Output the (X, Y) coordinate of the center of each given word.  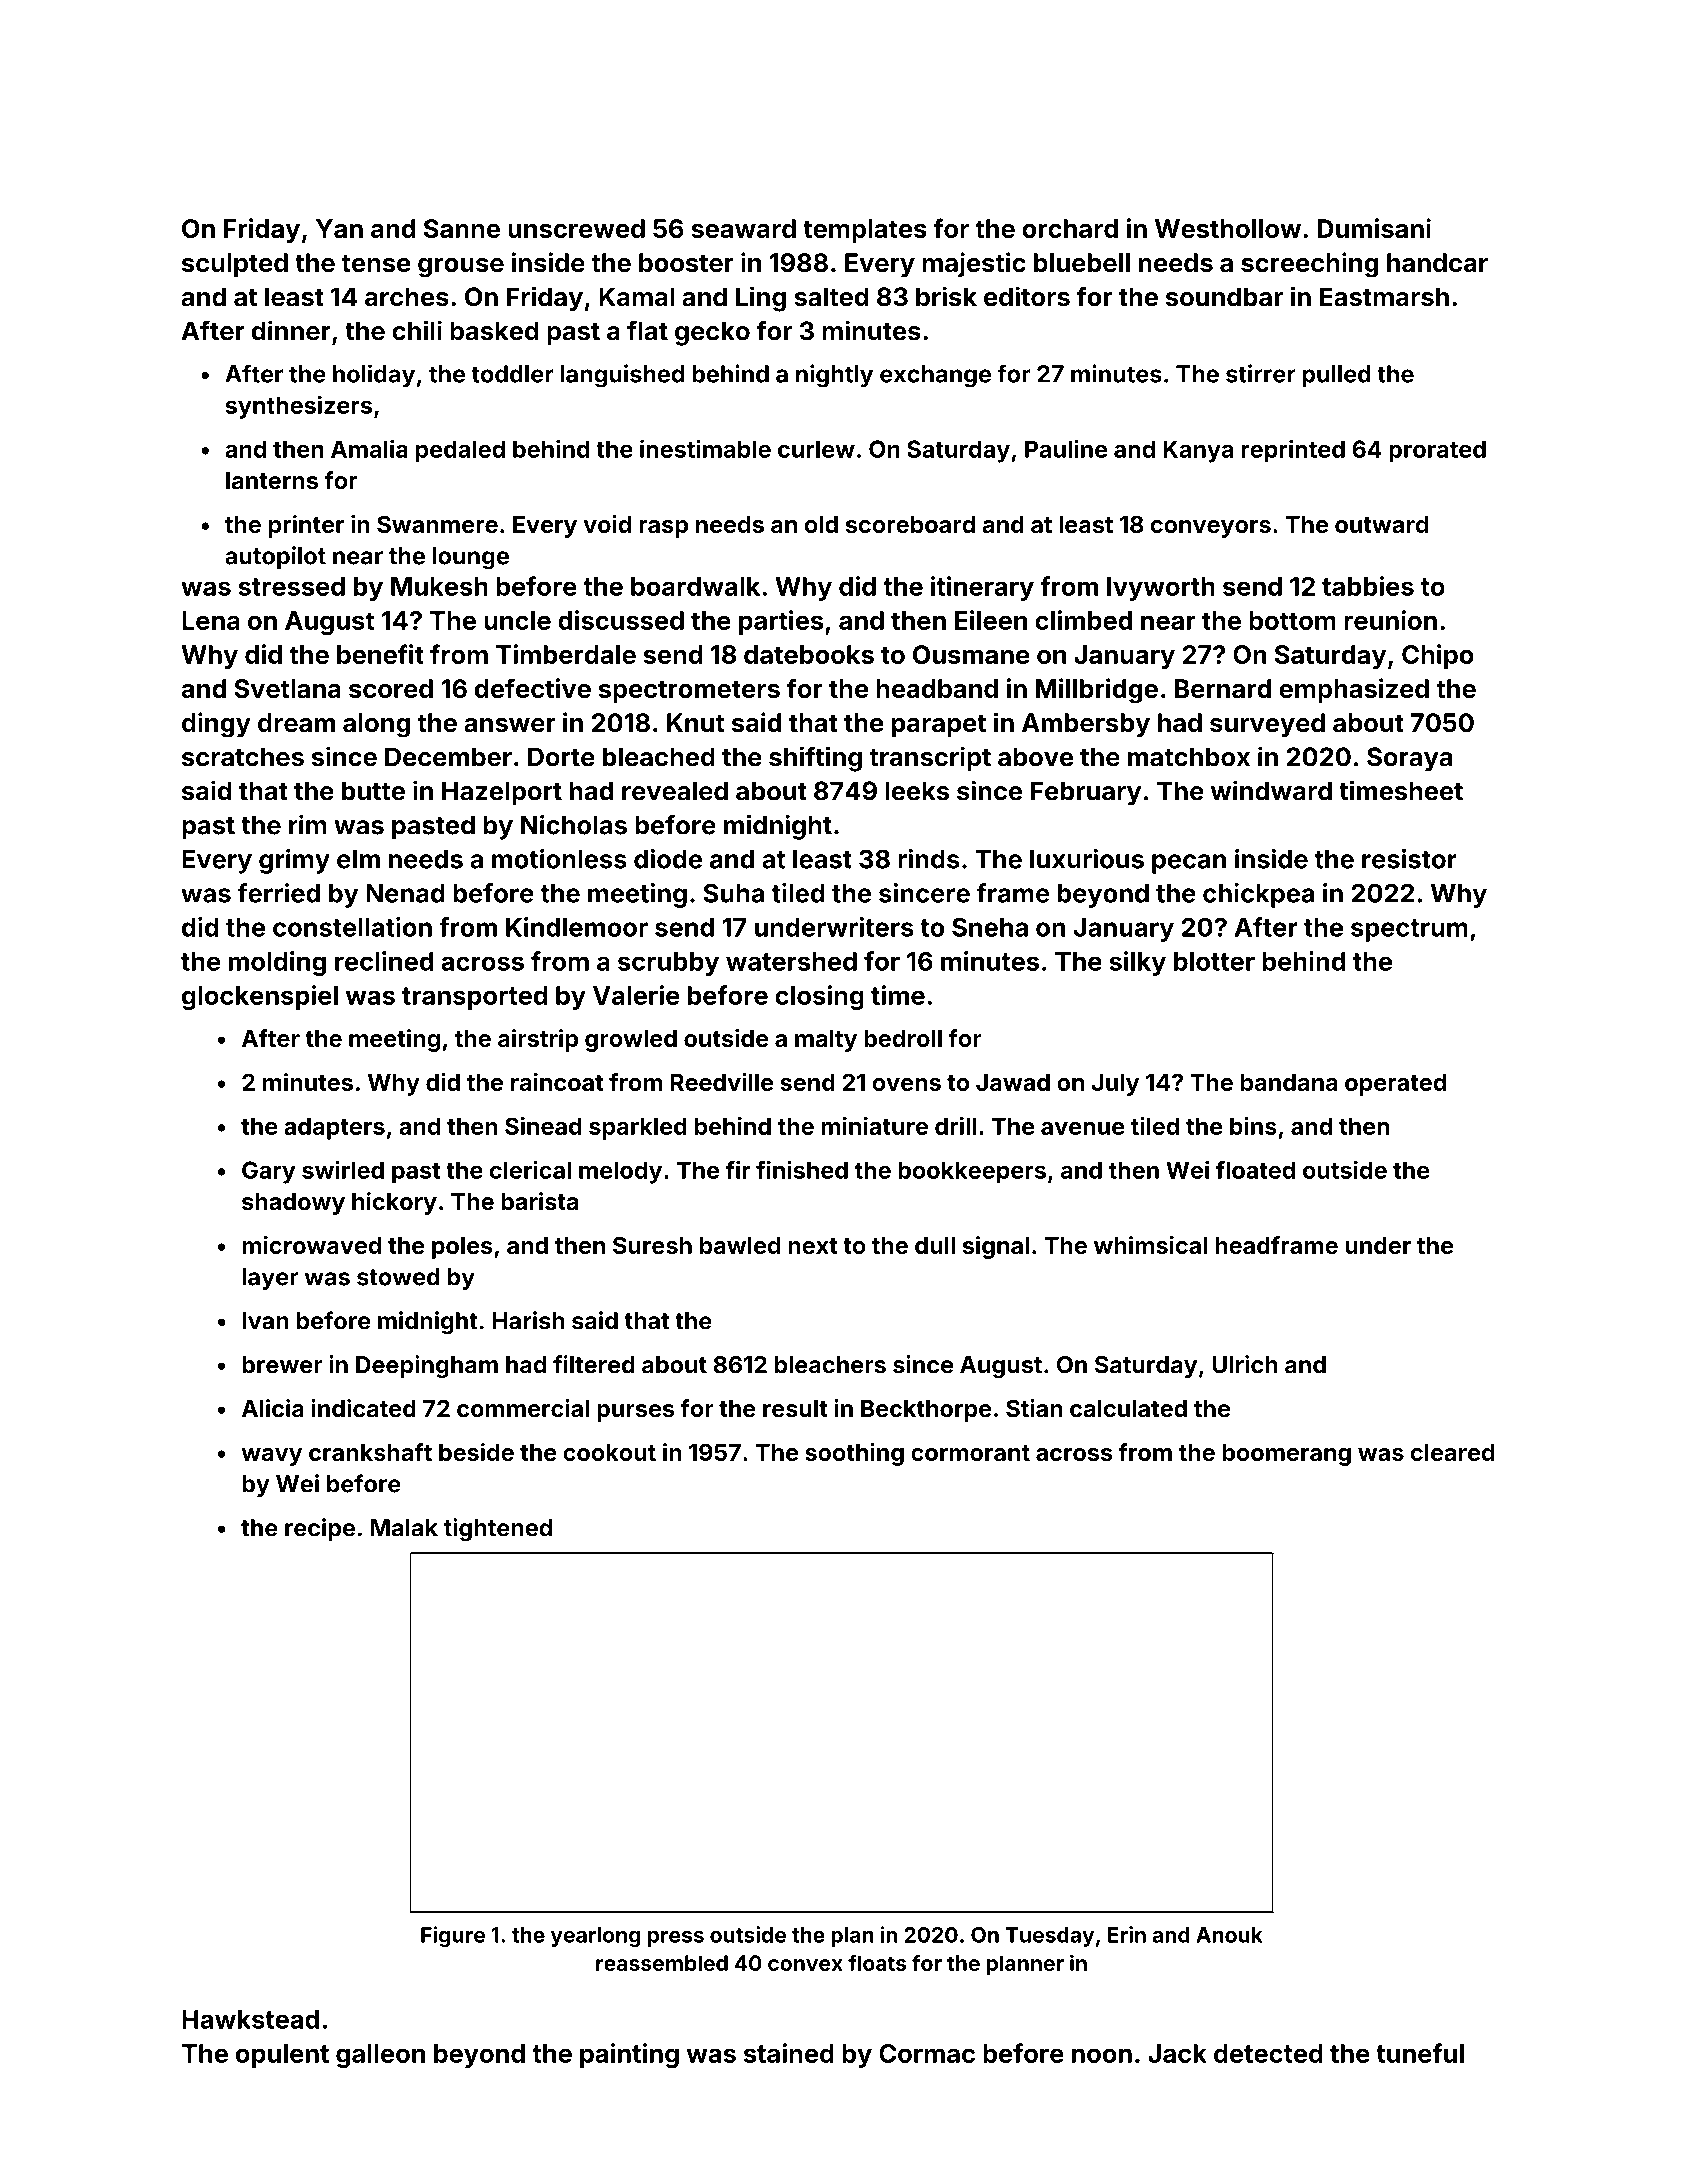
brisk (946, 296)
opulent (282, 2056)
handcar (1437, 262)
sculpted (235, 265)
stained (789, 2053)
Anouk (1229, 1935)
